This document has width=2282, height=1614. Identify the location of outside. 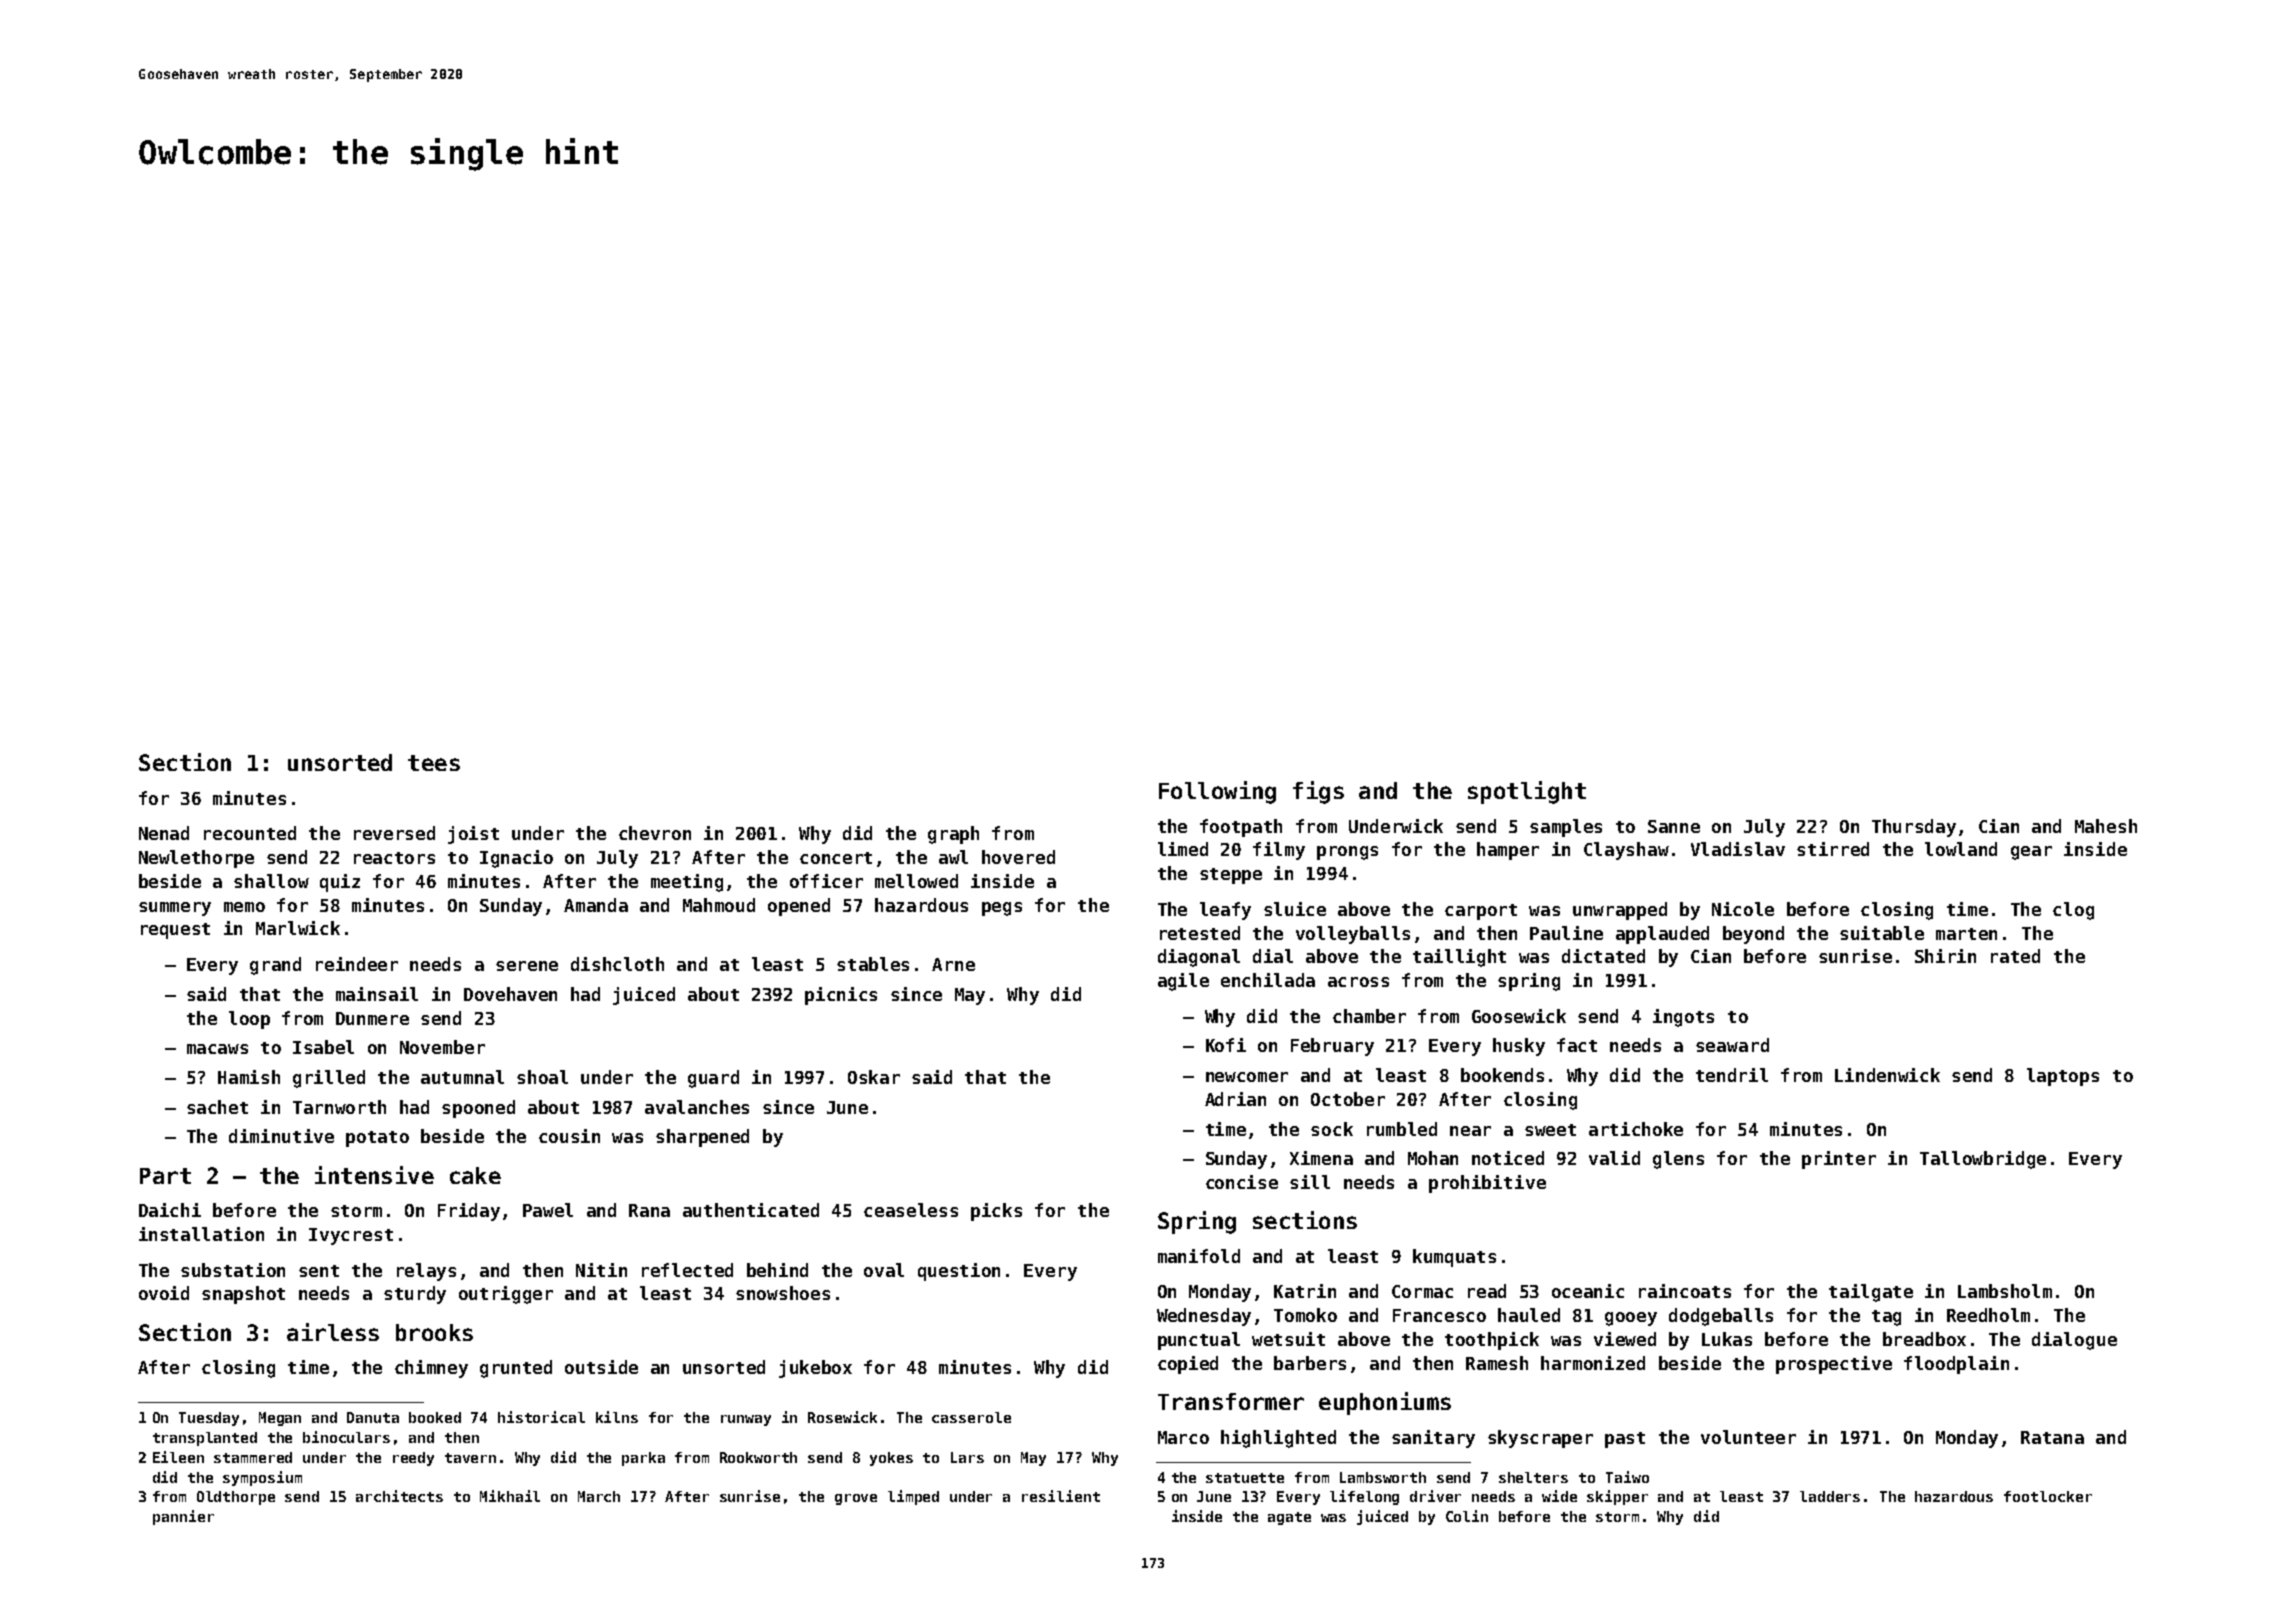
(601, 1367).
